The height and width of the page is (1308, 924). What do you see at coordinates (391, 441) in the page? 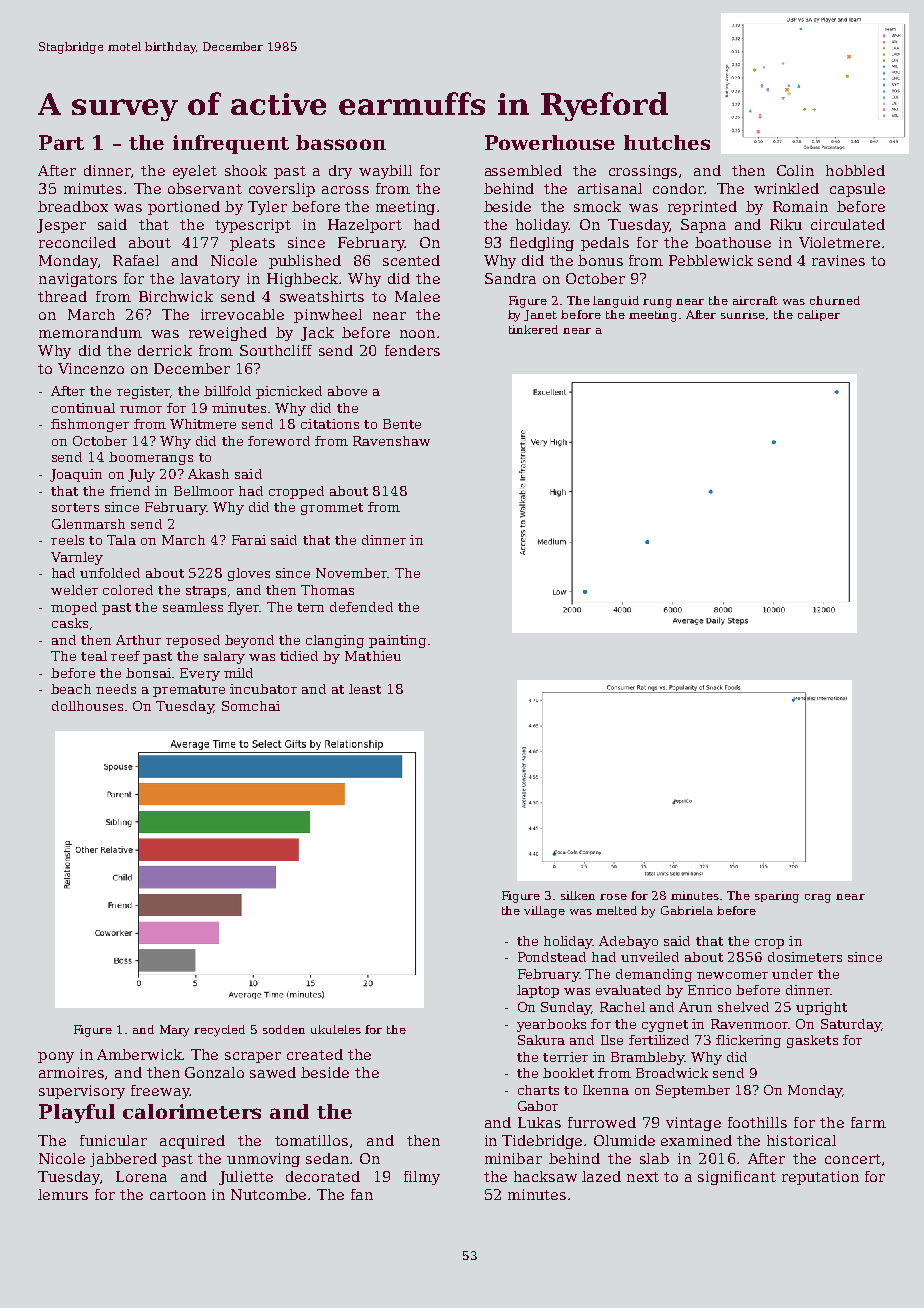
I see `Ravenshaw` at bounding box center [391, 441].
